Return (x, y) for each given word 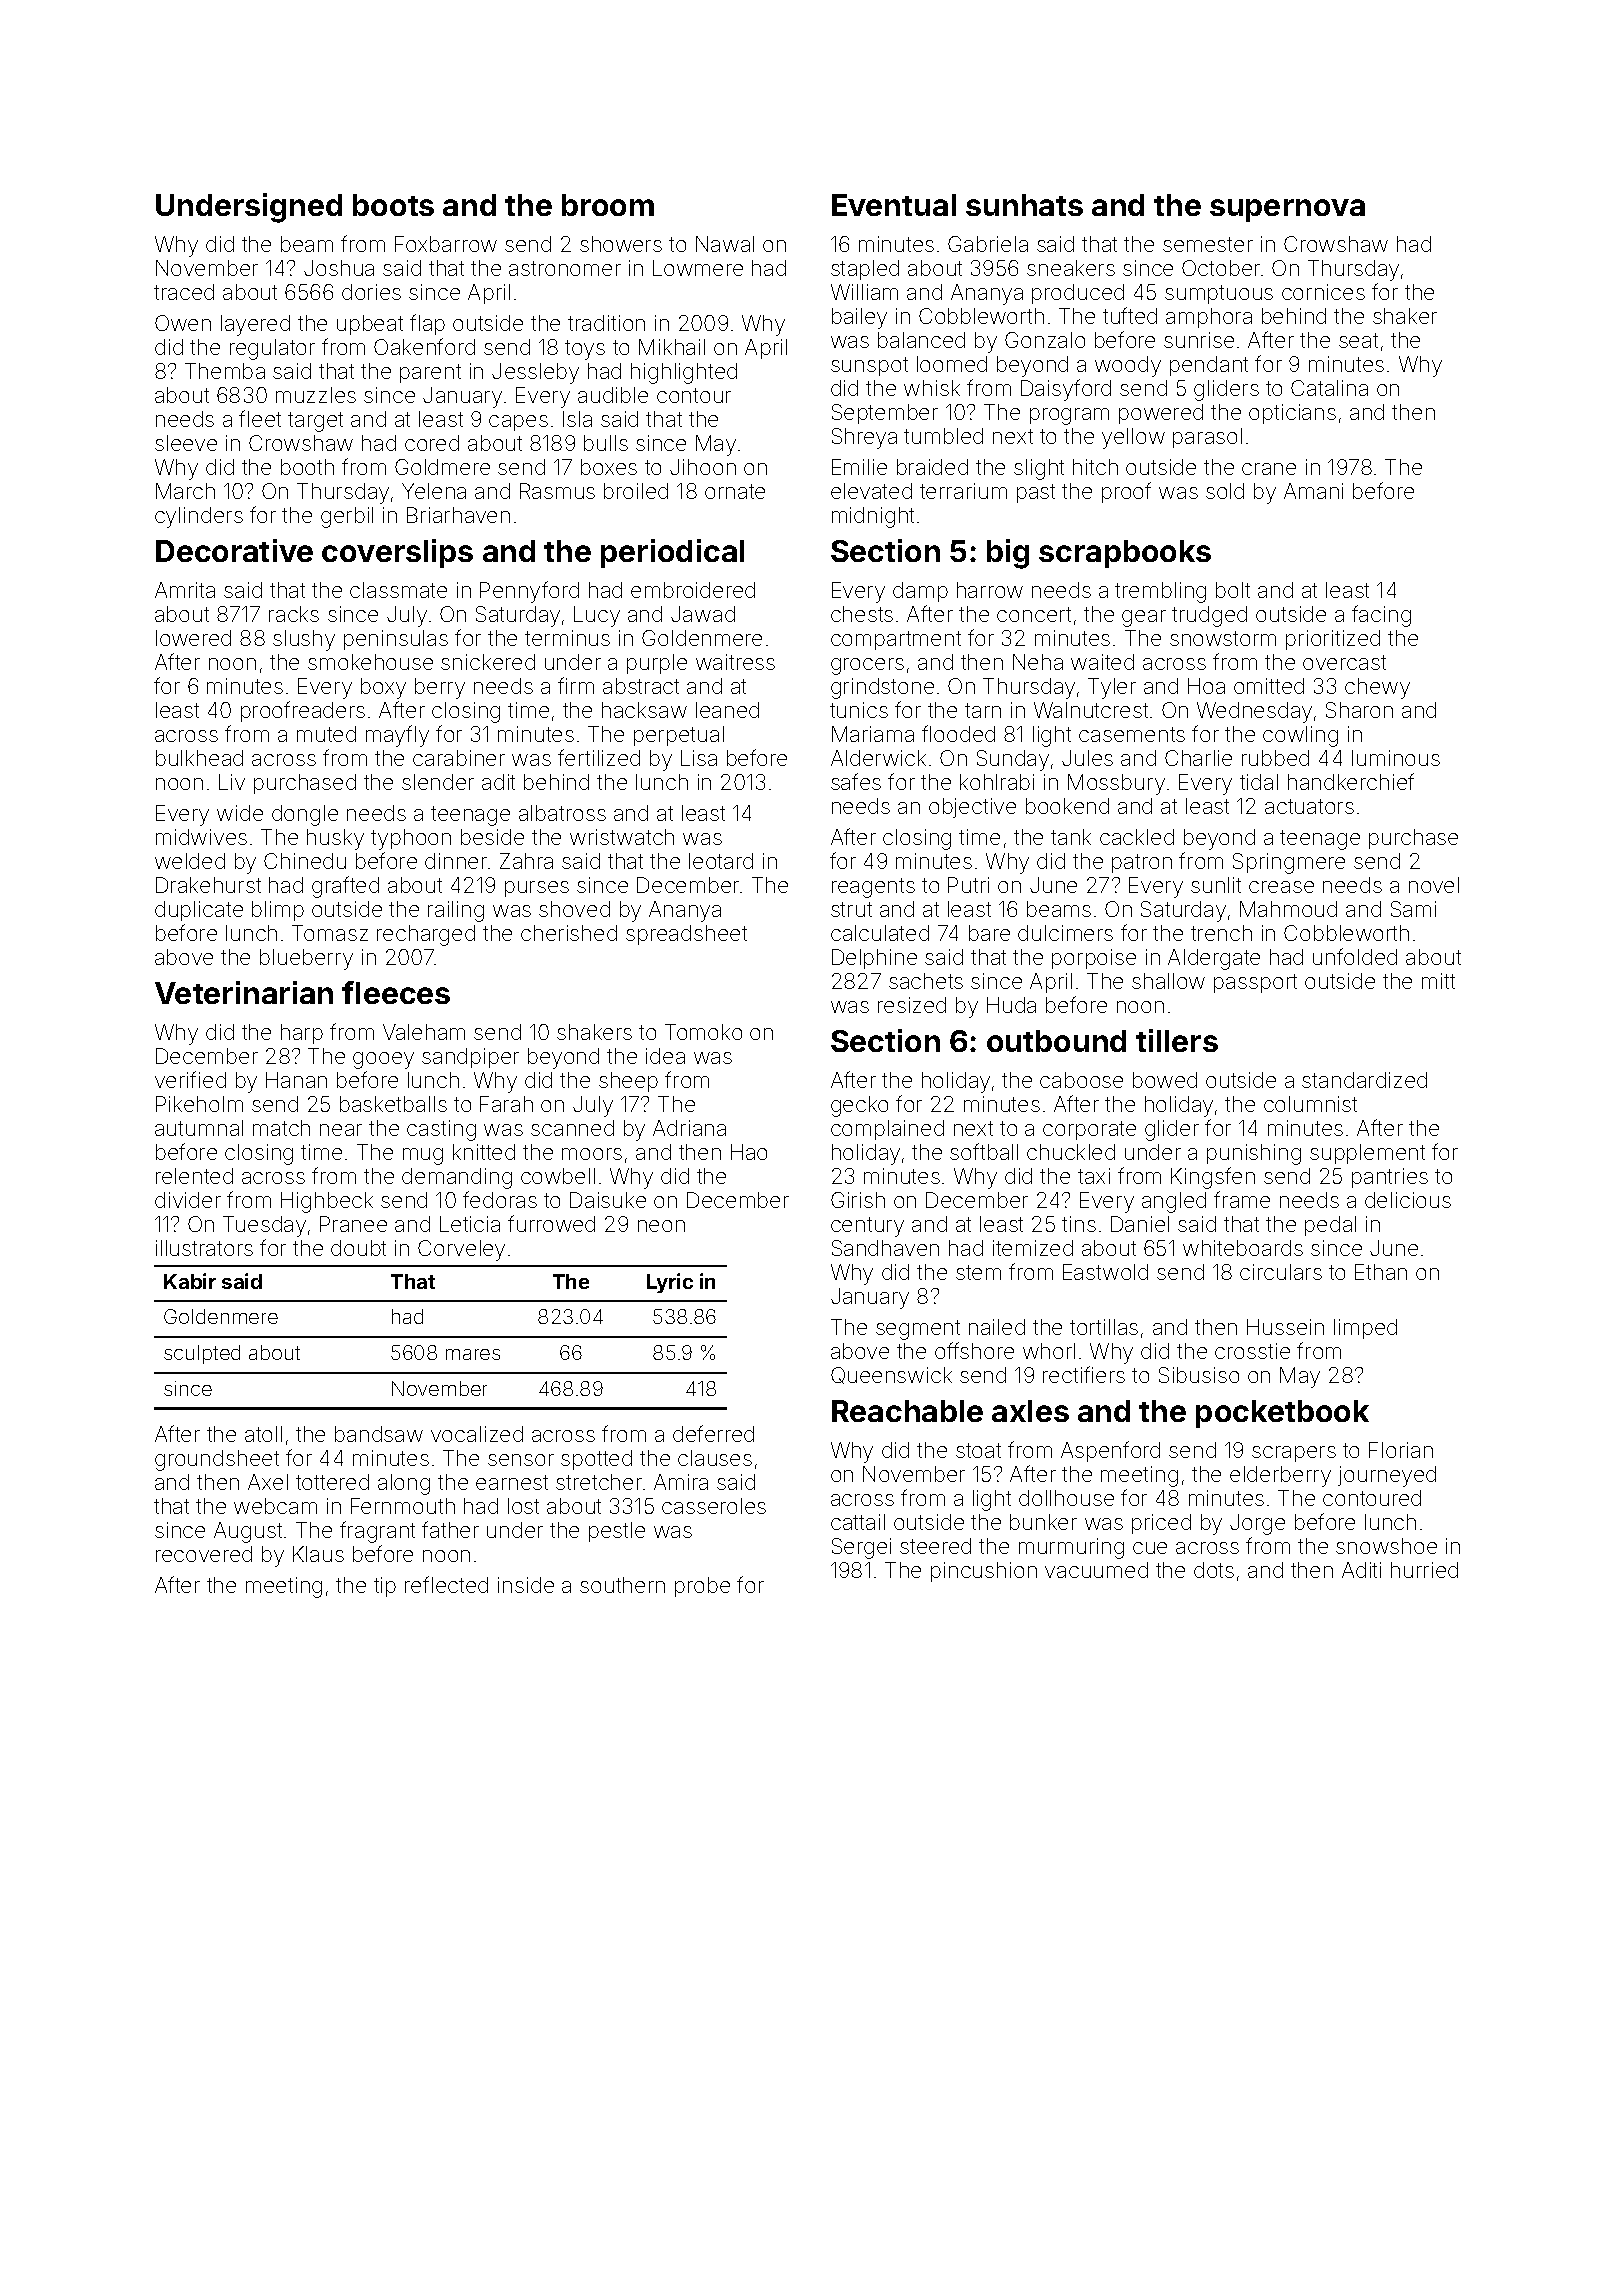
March (185, 491)
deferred (713, 1433)
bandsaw (379, 1434)
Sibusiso (1199, 1375)
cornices (1323, 292)
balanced (921, 340)
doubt (358, 1248)
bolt (1233, 590)
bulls (606, 443)
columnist (1310, 1104)
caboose (1081, 1080)
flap (427, 324)
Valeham (424, 1032)
